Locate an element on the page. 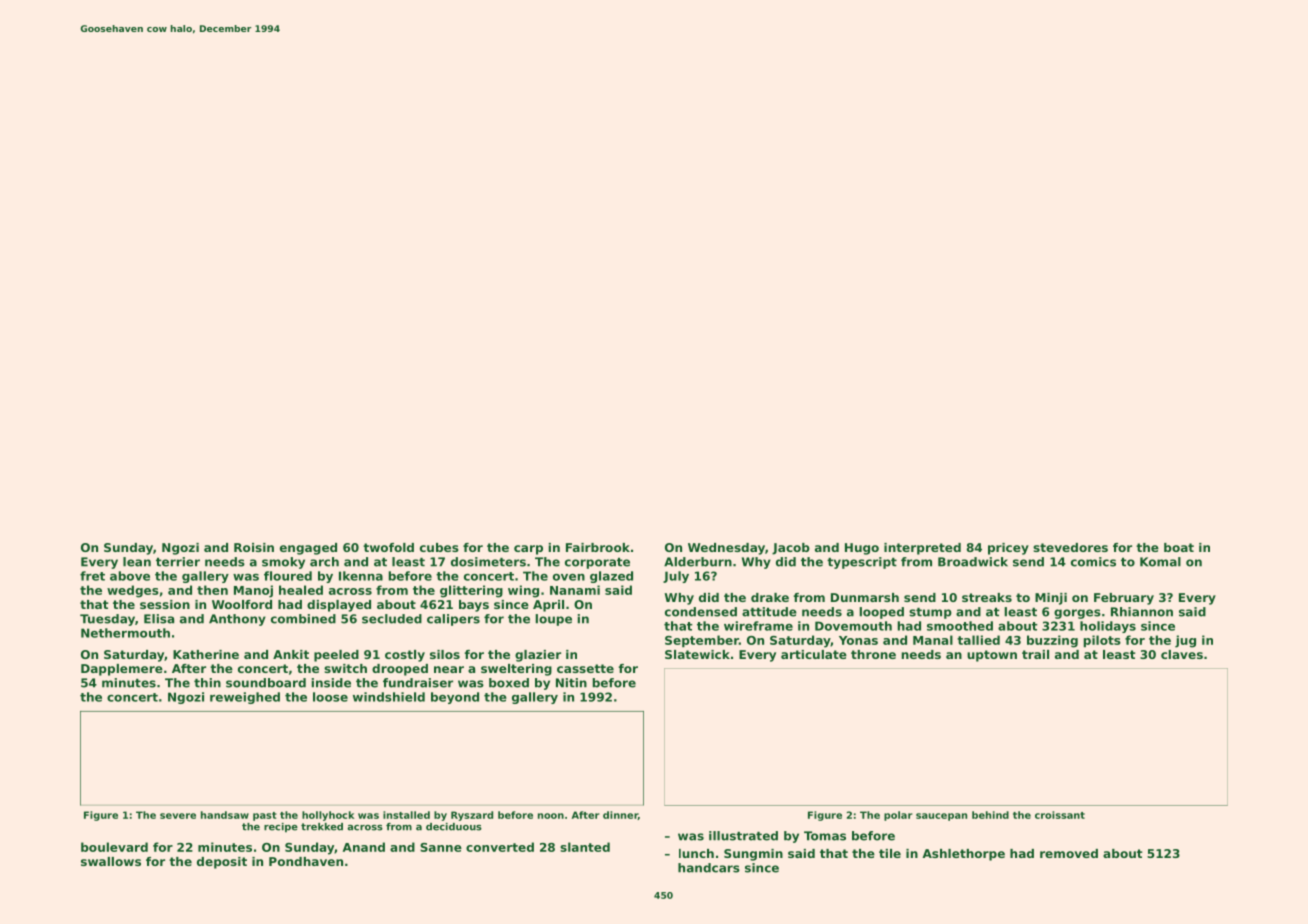  Wednesday is located at coordinates (726, 549).
